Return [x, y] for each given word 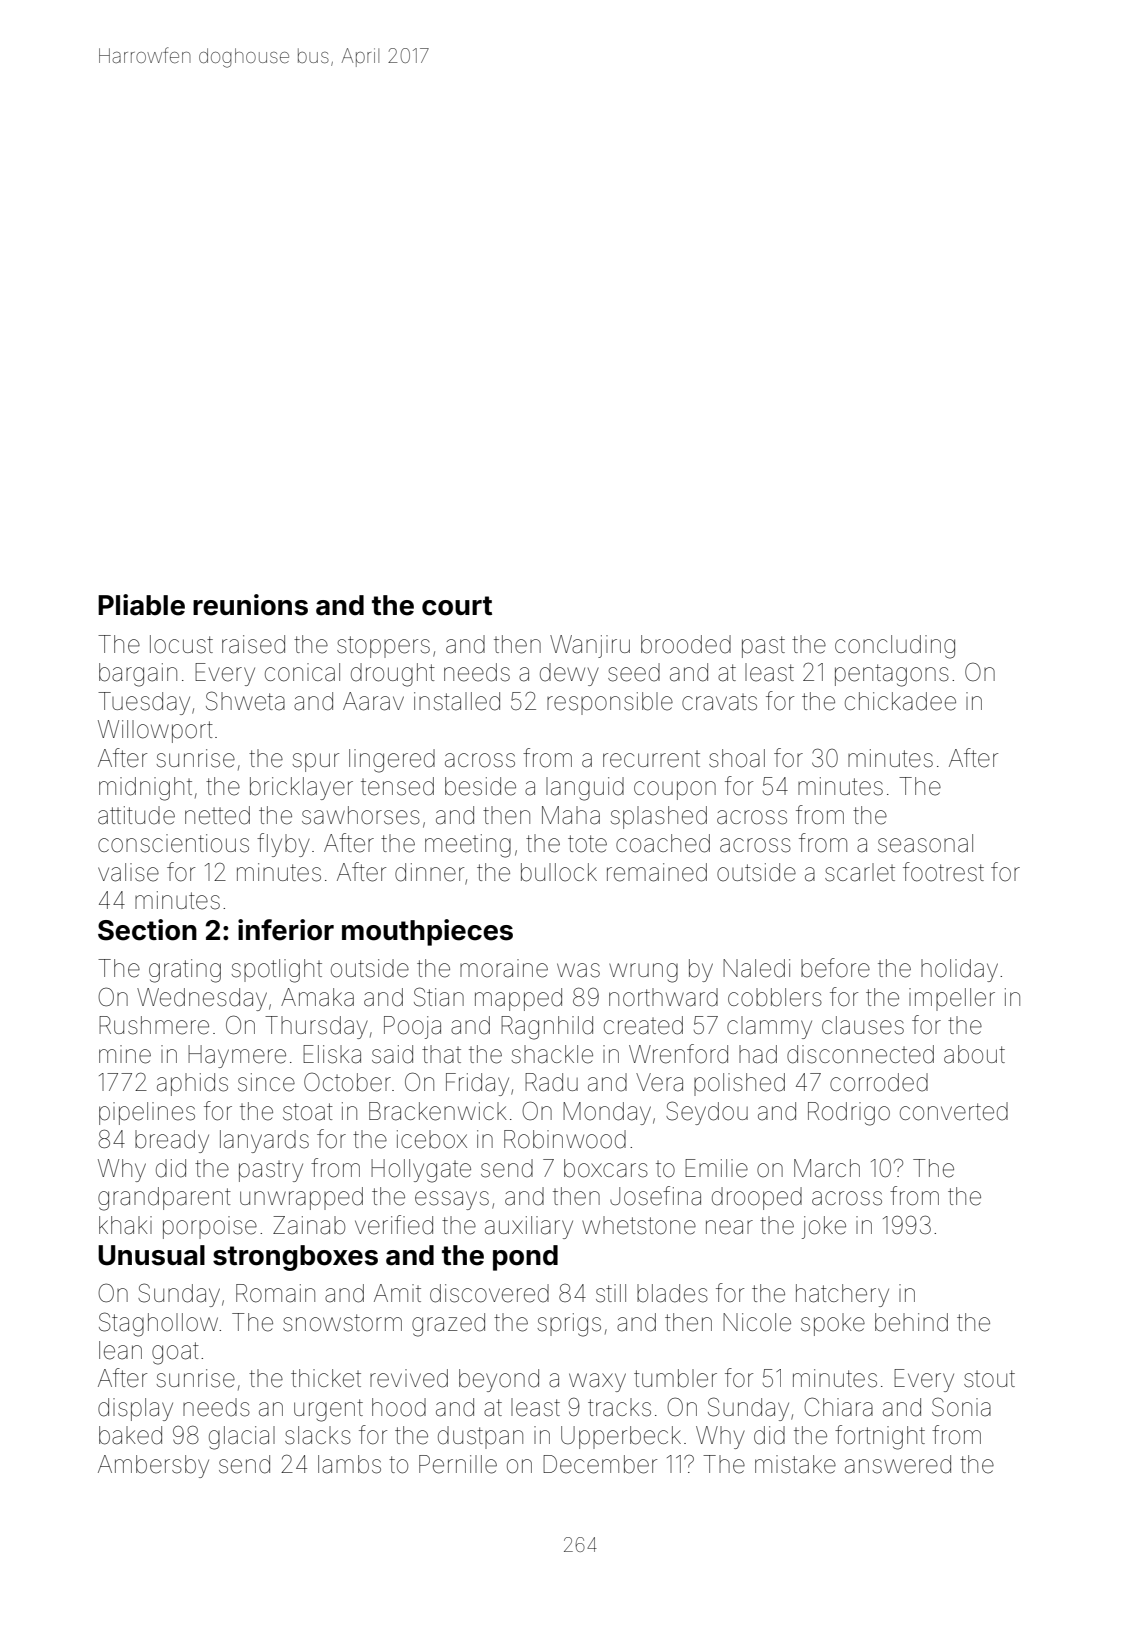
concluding [895, 647]
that [441, 1054]
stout [989, 1379]
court [457, 606]
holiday [959, 970]
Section [147, 930]
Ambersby [153, 1466]
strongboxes [295, 1258]
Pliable [141, 605]
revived [409, 1378]
